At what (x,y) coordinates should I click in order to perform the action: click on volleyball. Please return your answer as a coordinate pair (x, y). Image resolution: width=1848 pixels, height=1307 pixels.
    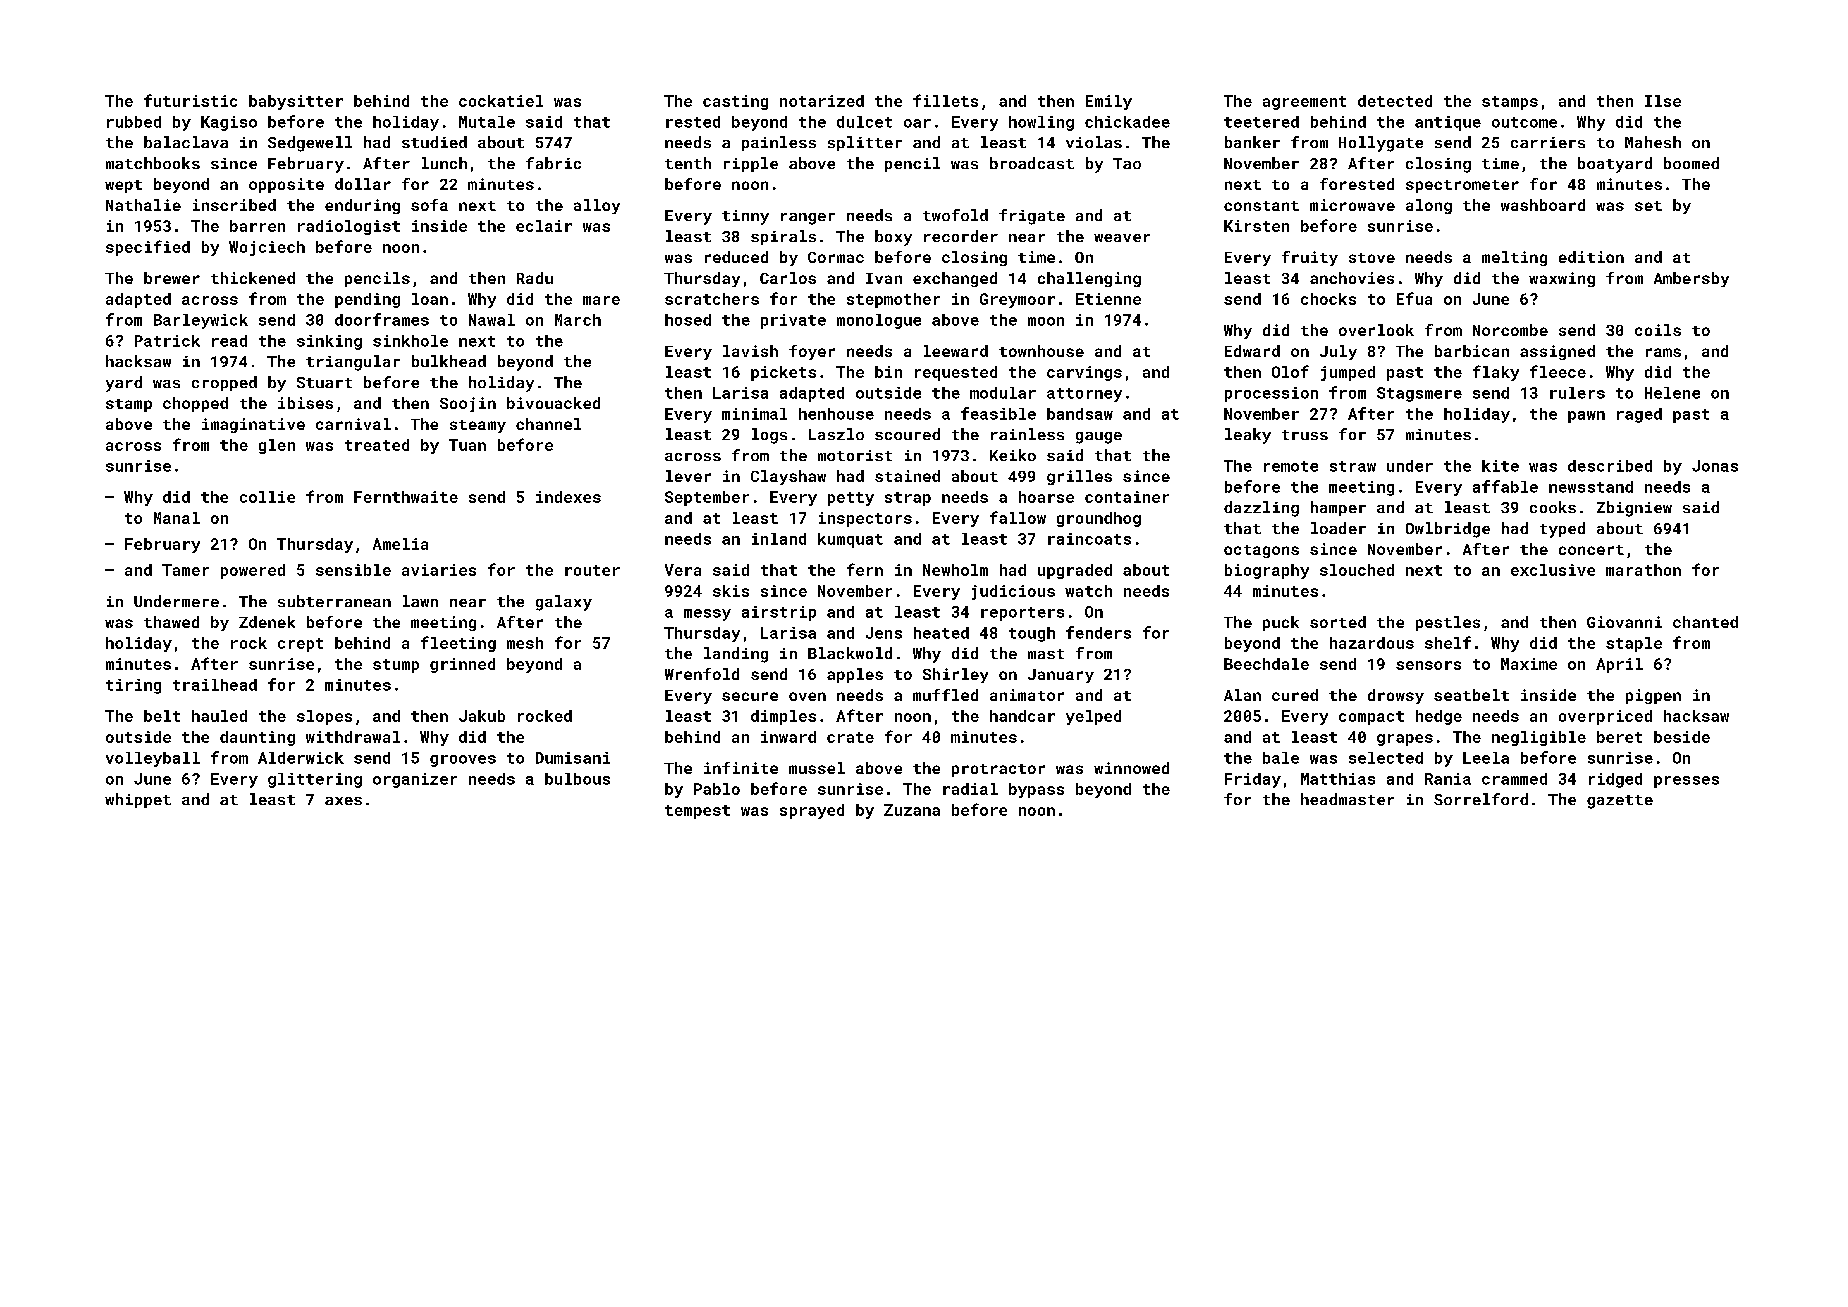
    Looking at the image, I should click on (153, 759).
